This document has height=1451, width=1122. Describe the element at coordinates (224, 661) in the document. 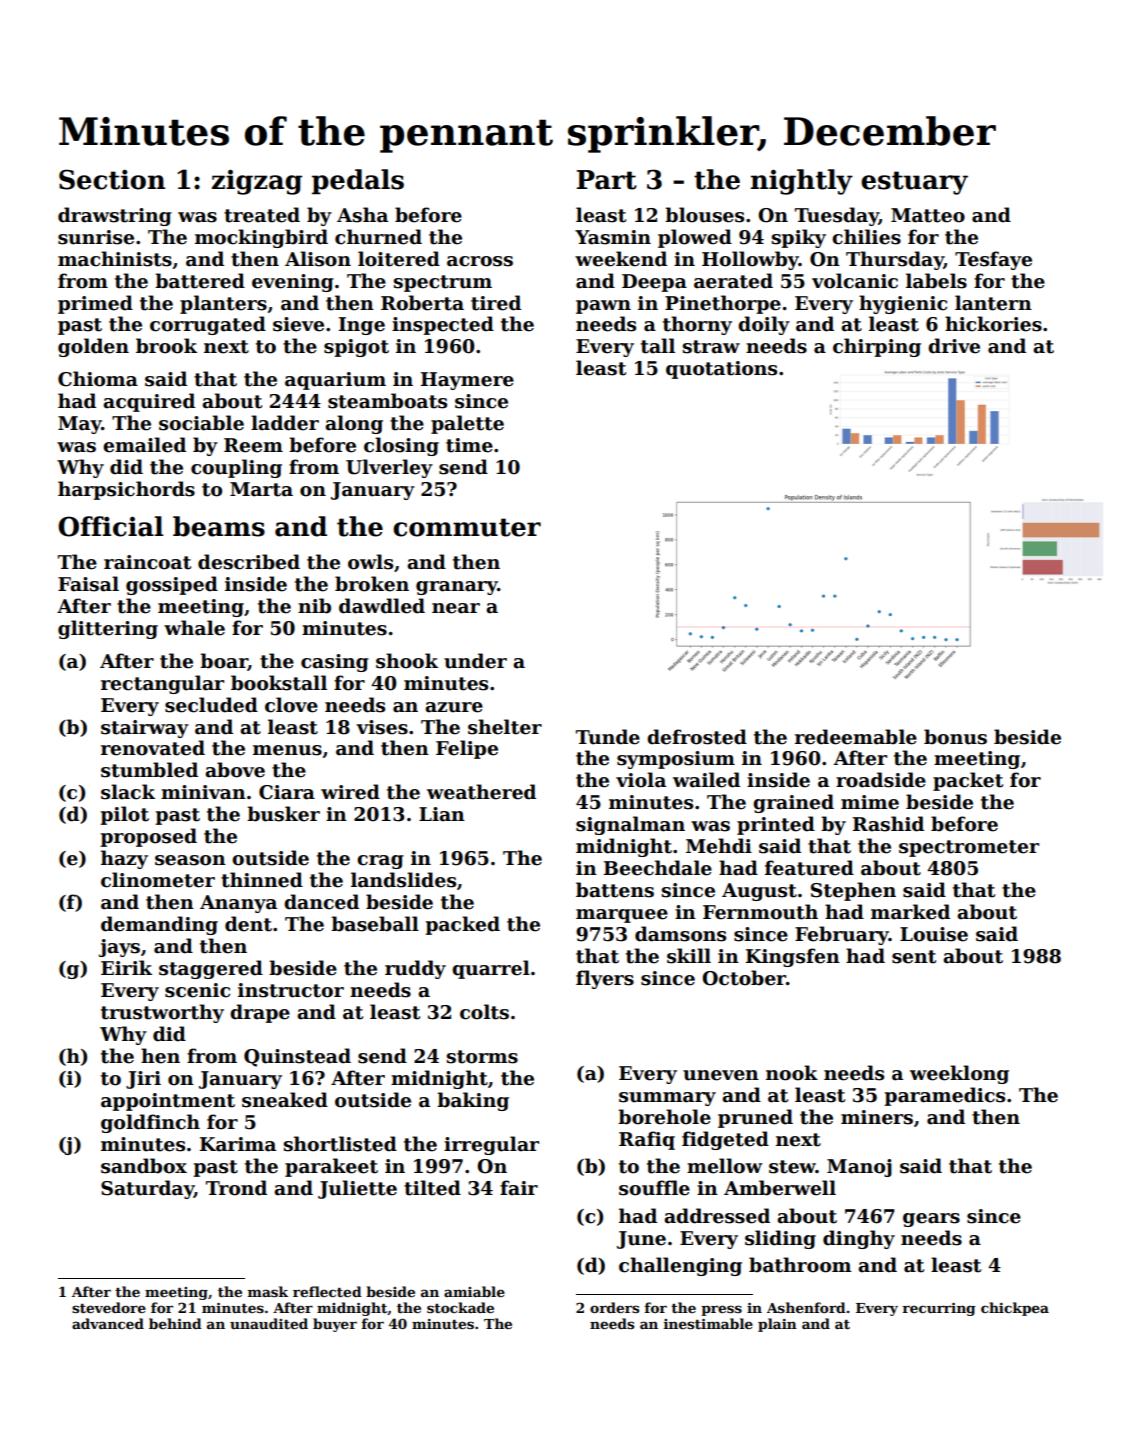

I see `boar` at that location.
